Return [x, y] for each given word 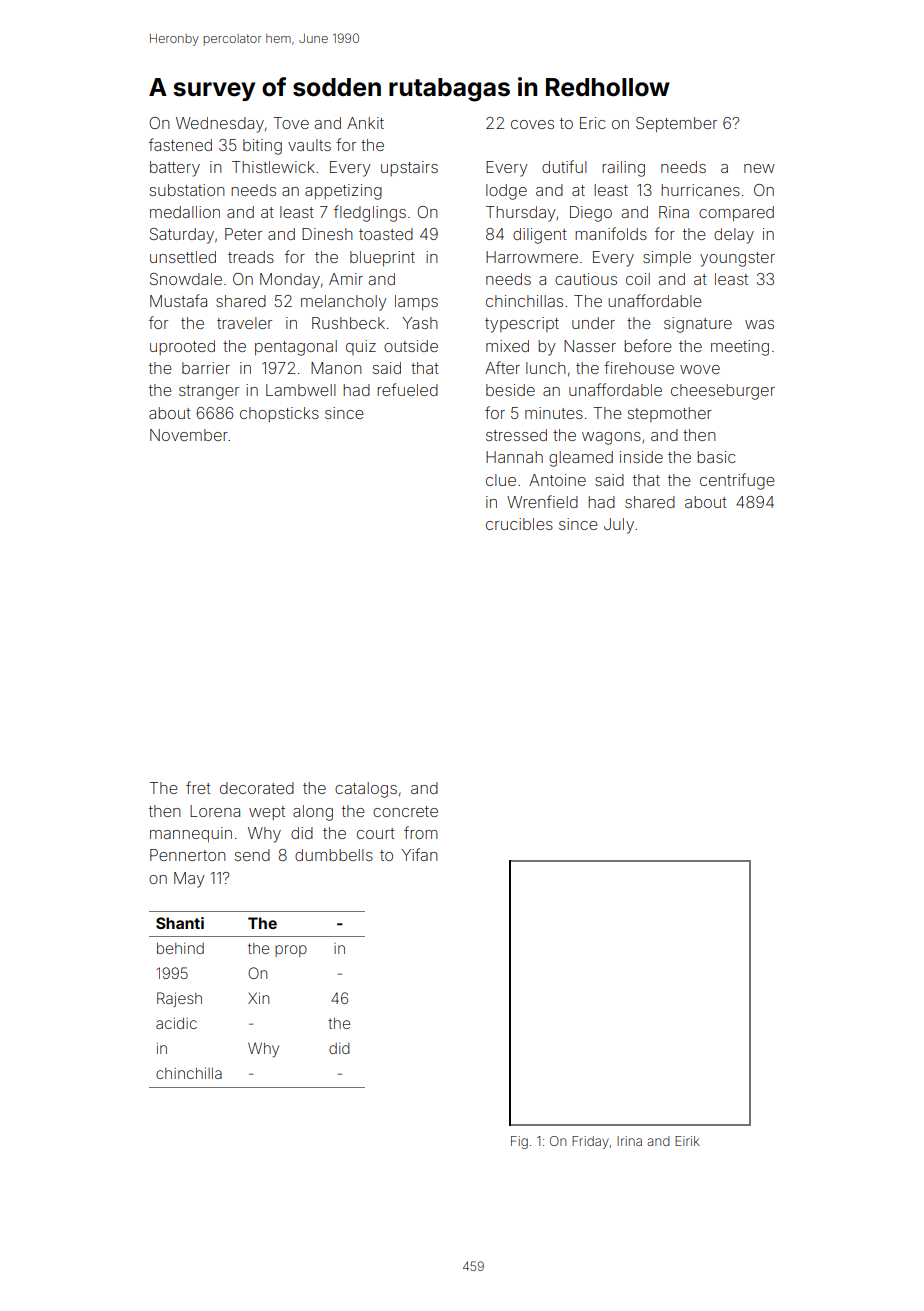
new [759, 168]
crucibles [519, 524]
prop [291, 951]
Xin [258, 998]
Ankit [365, 123]
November [189, 435]
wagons [611, 438]
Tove [291, 123]
